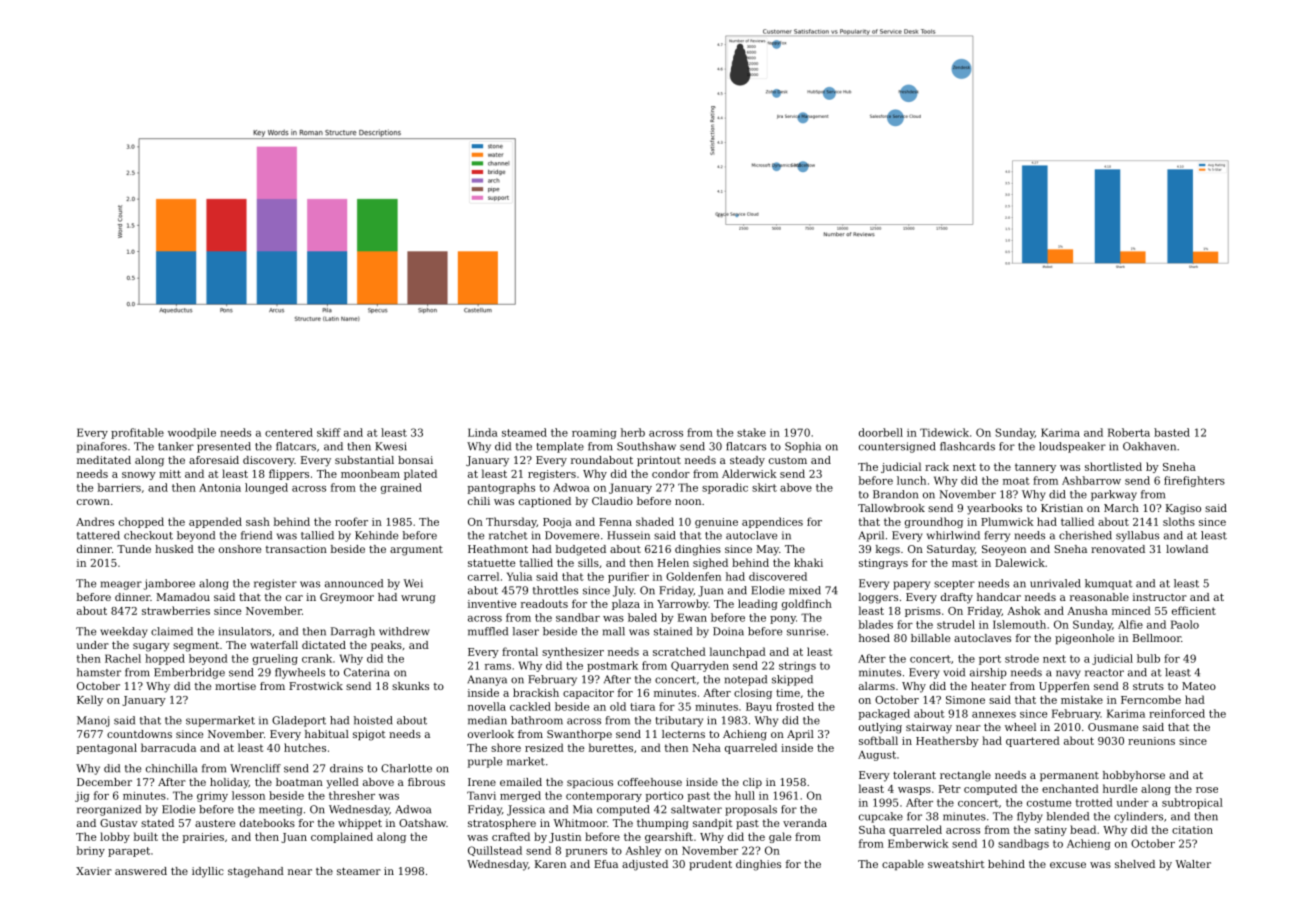 This screenshot has width=1308, height=924. What do you see at coordinates (1172, 432) in the screenshot?
I see `basted` at bounding box center [1172, 432].
